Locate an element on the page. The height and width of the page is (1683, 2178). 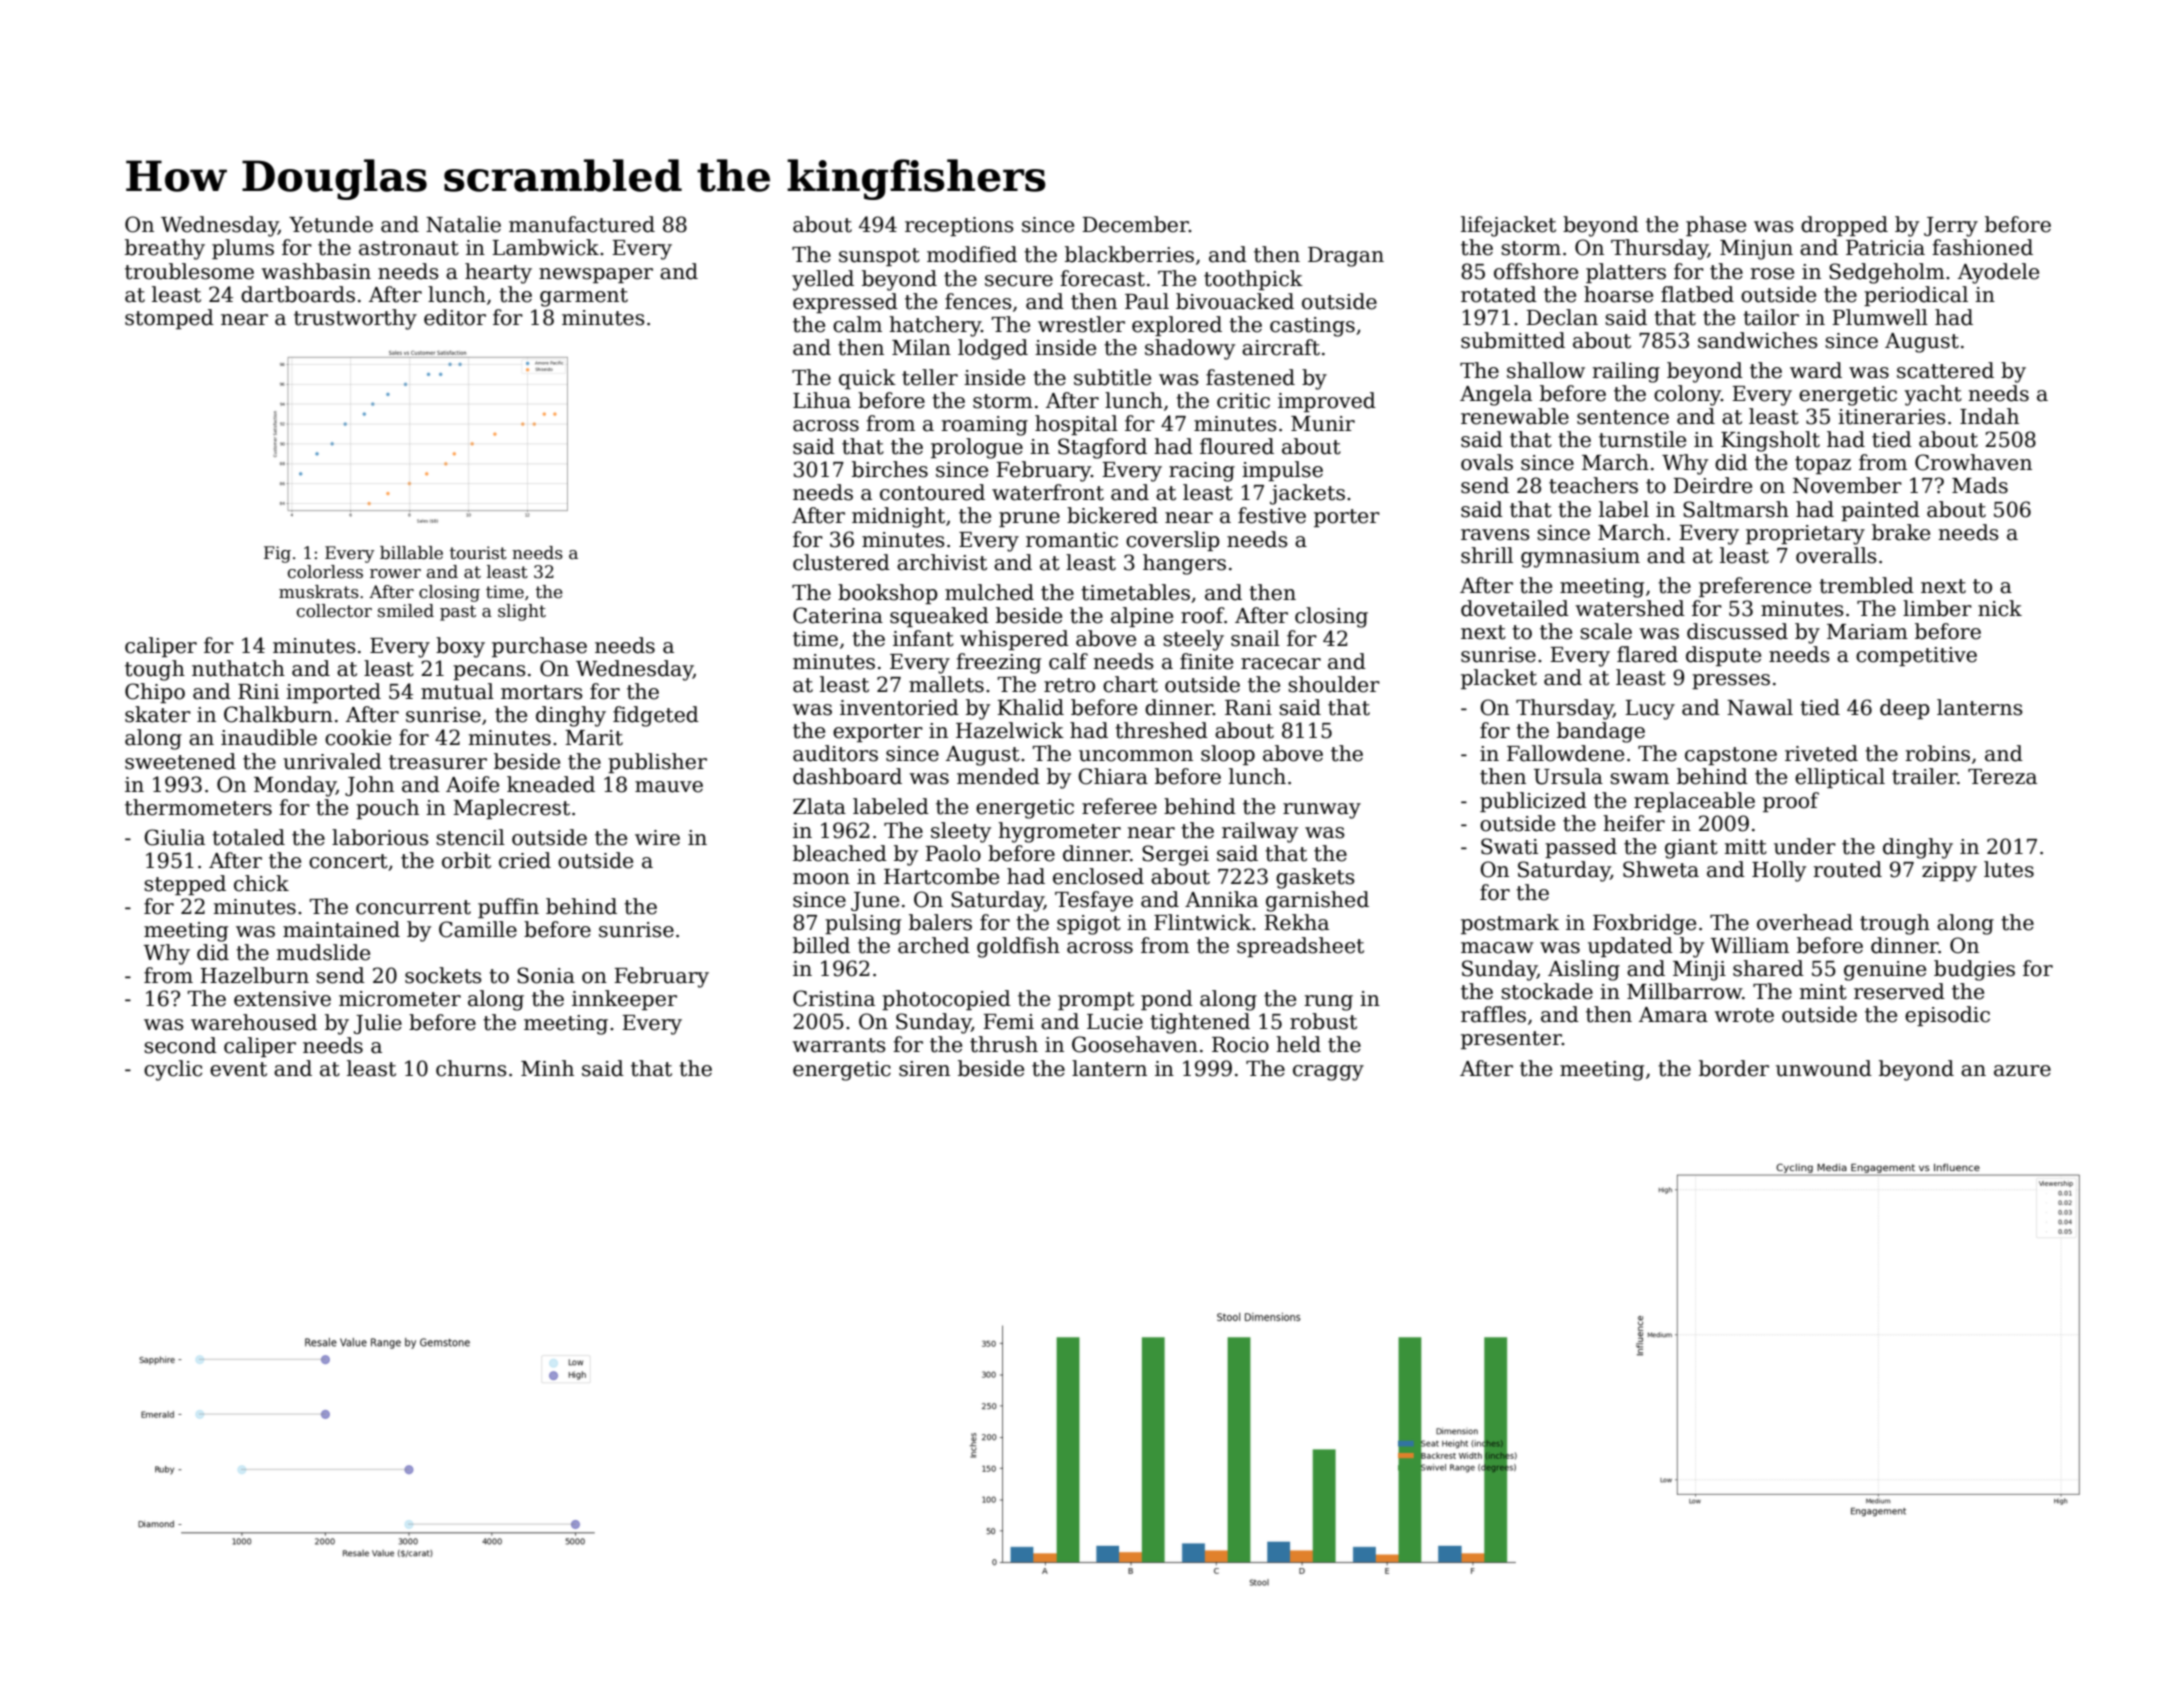
trembled is located at coordinates (1866, 585).
